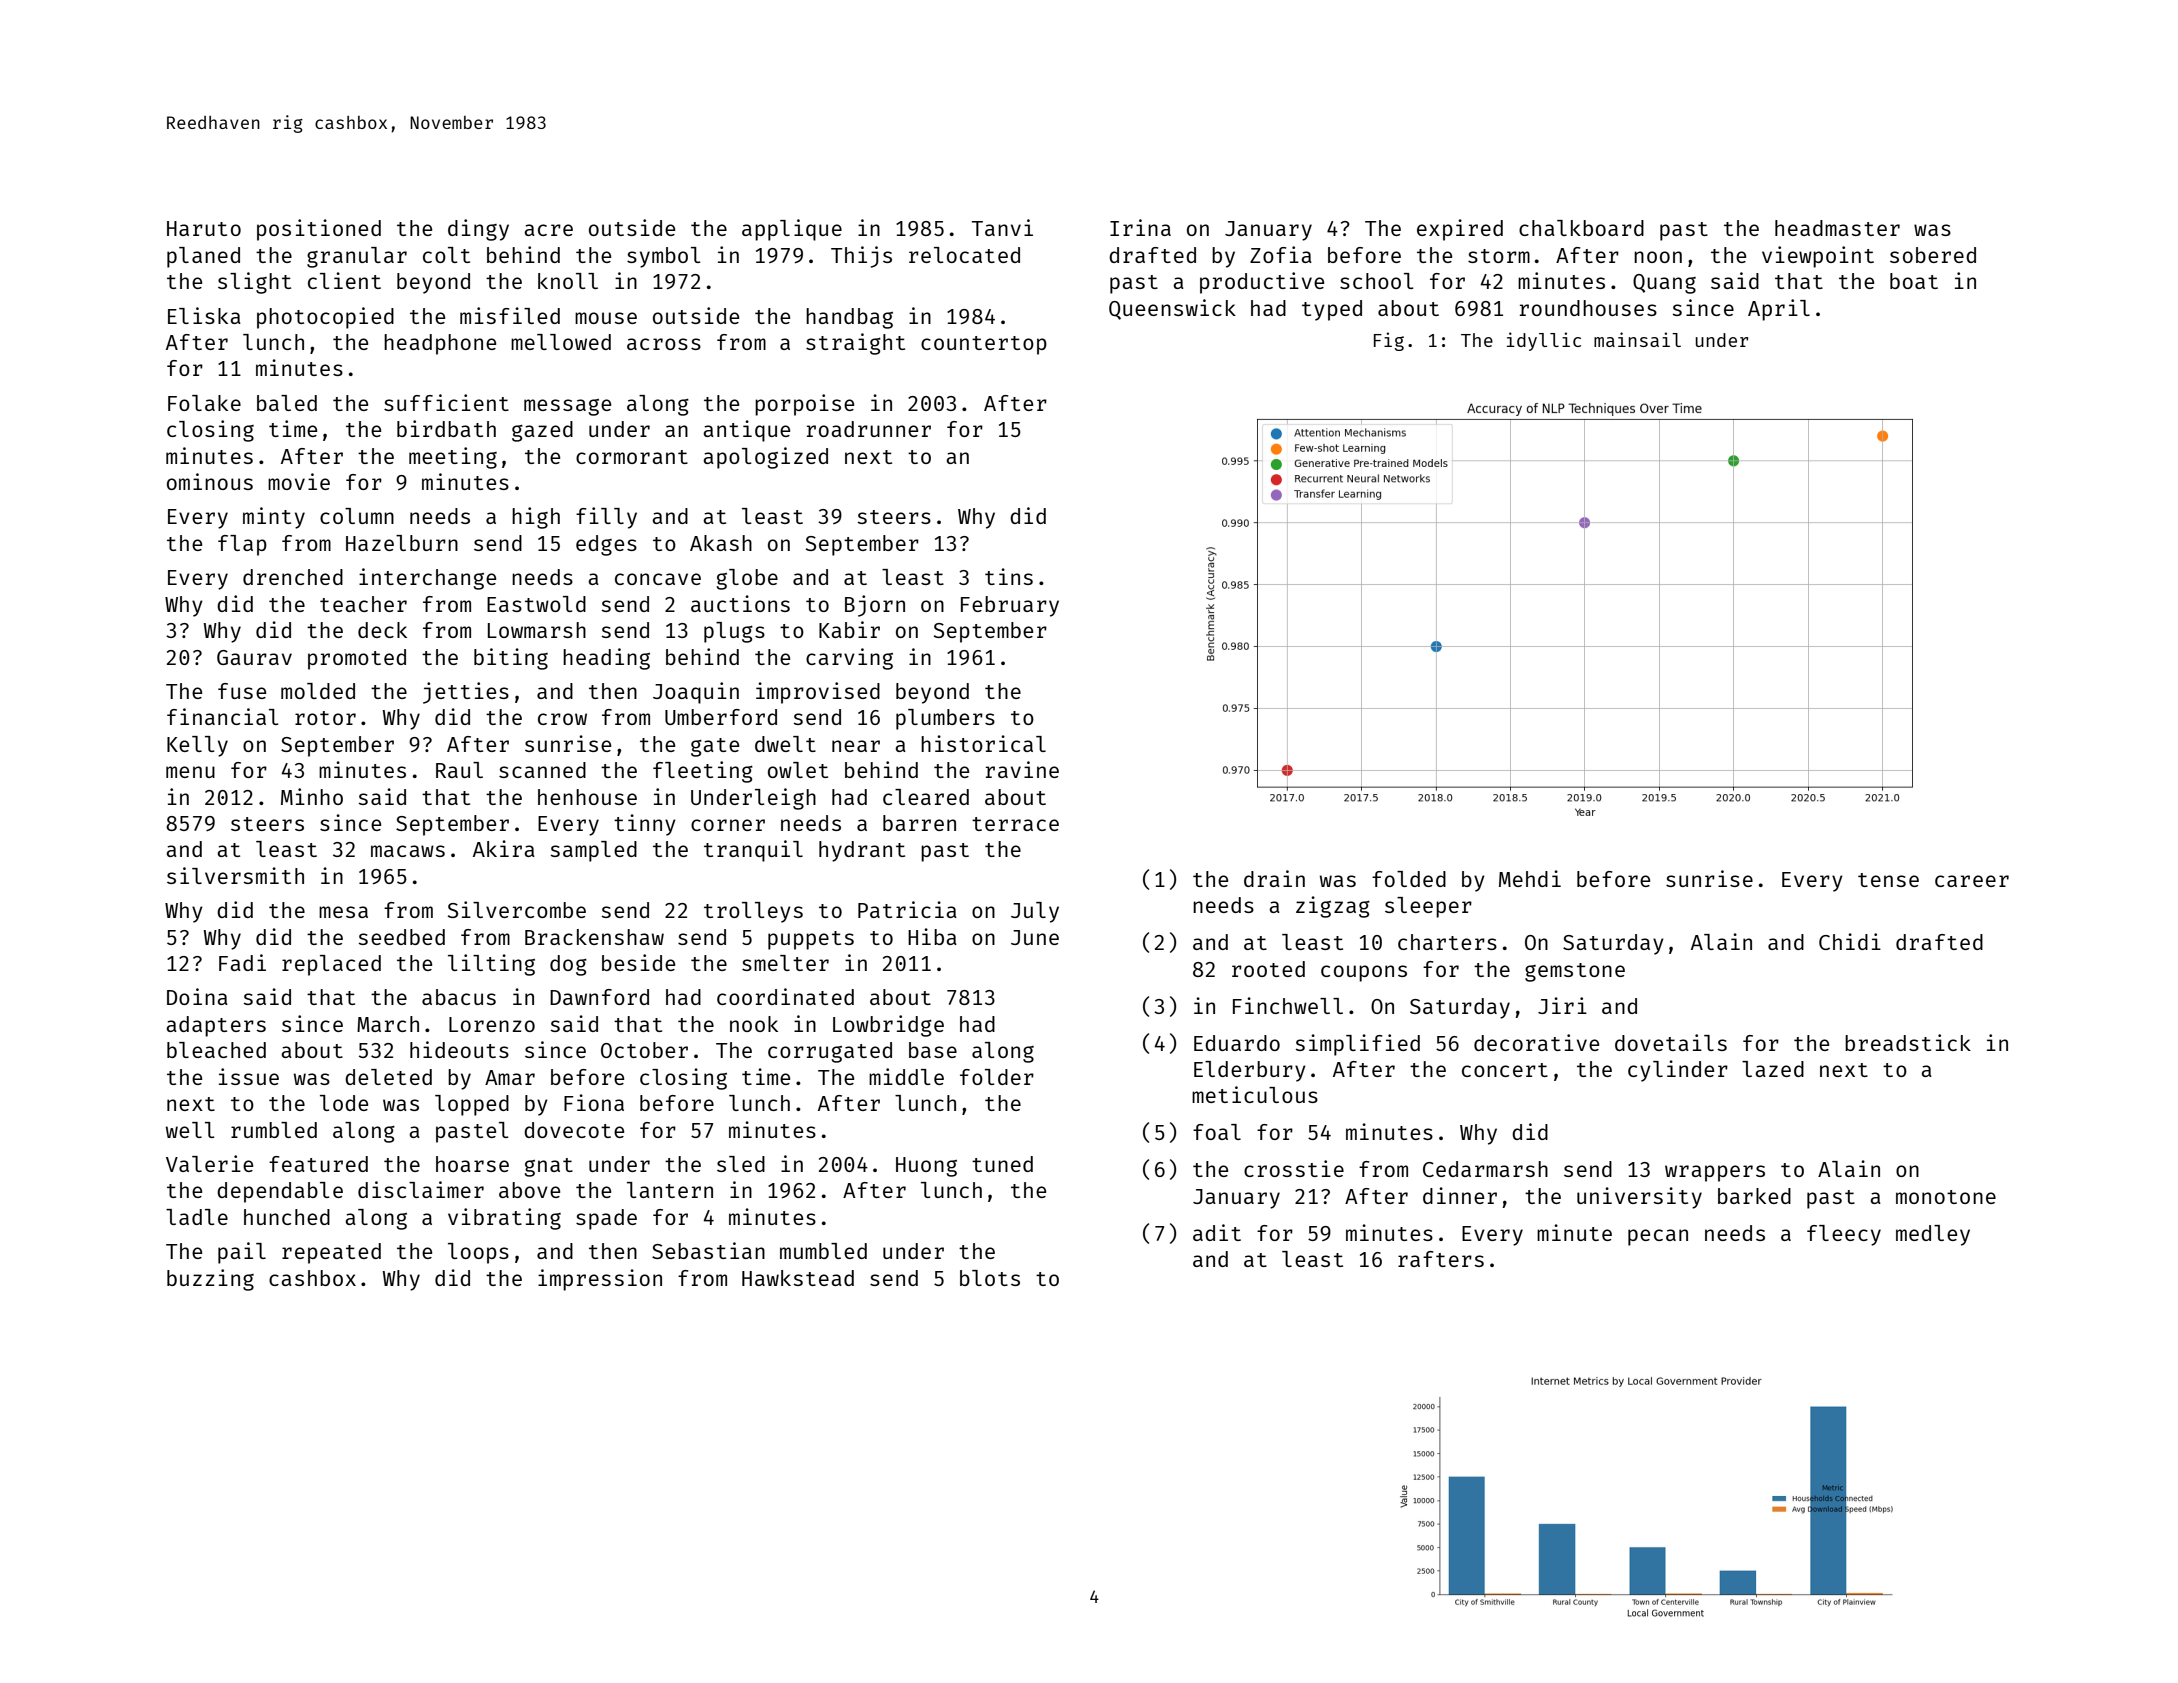 The image size is (2178, 1683). What do you see at coordinates (319, 230) in the image?
I see `positioned` at bounding box center [319, 230].
